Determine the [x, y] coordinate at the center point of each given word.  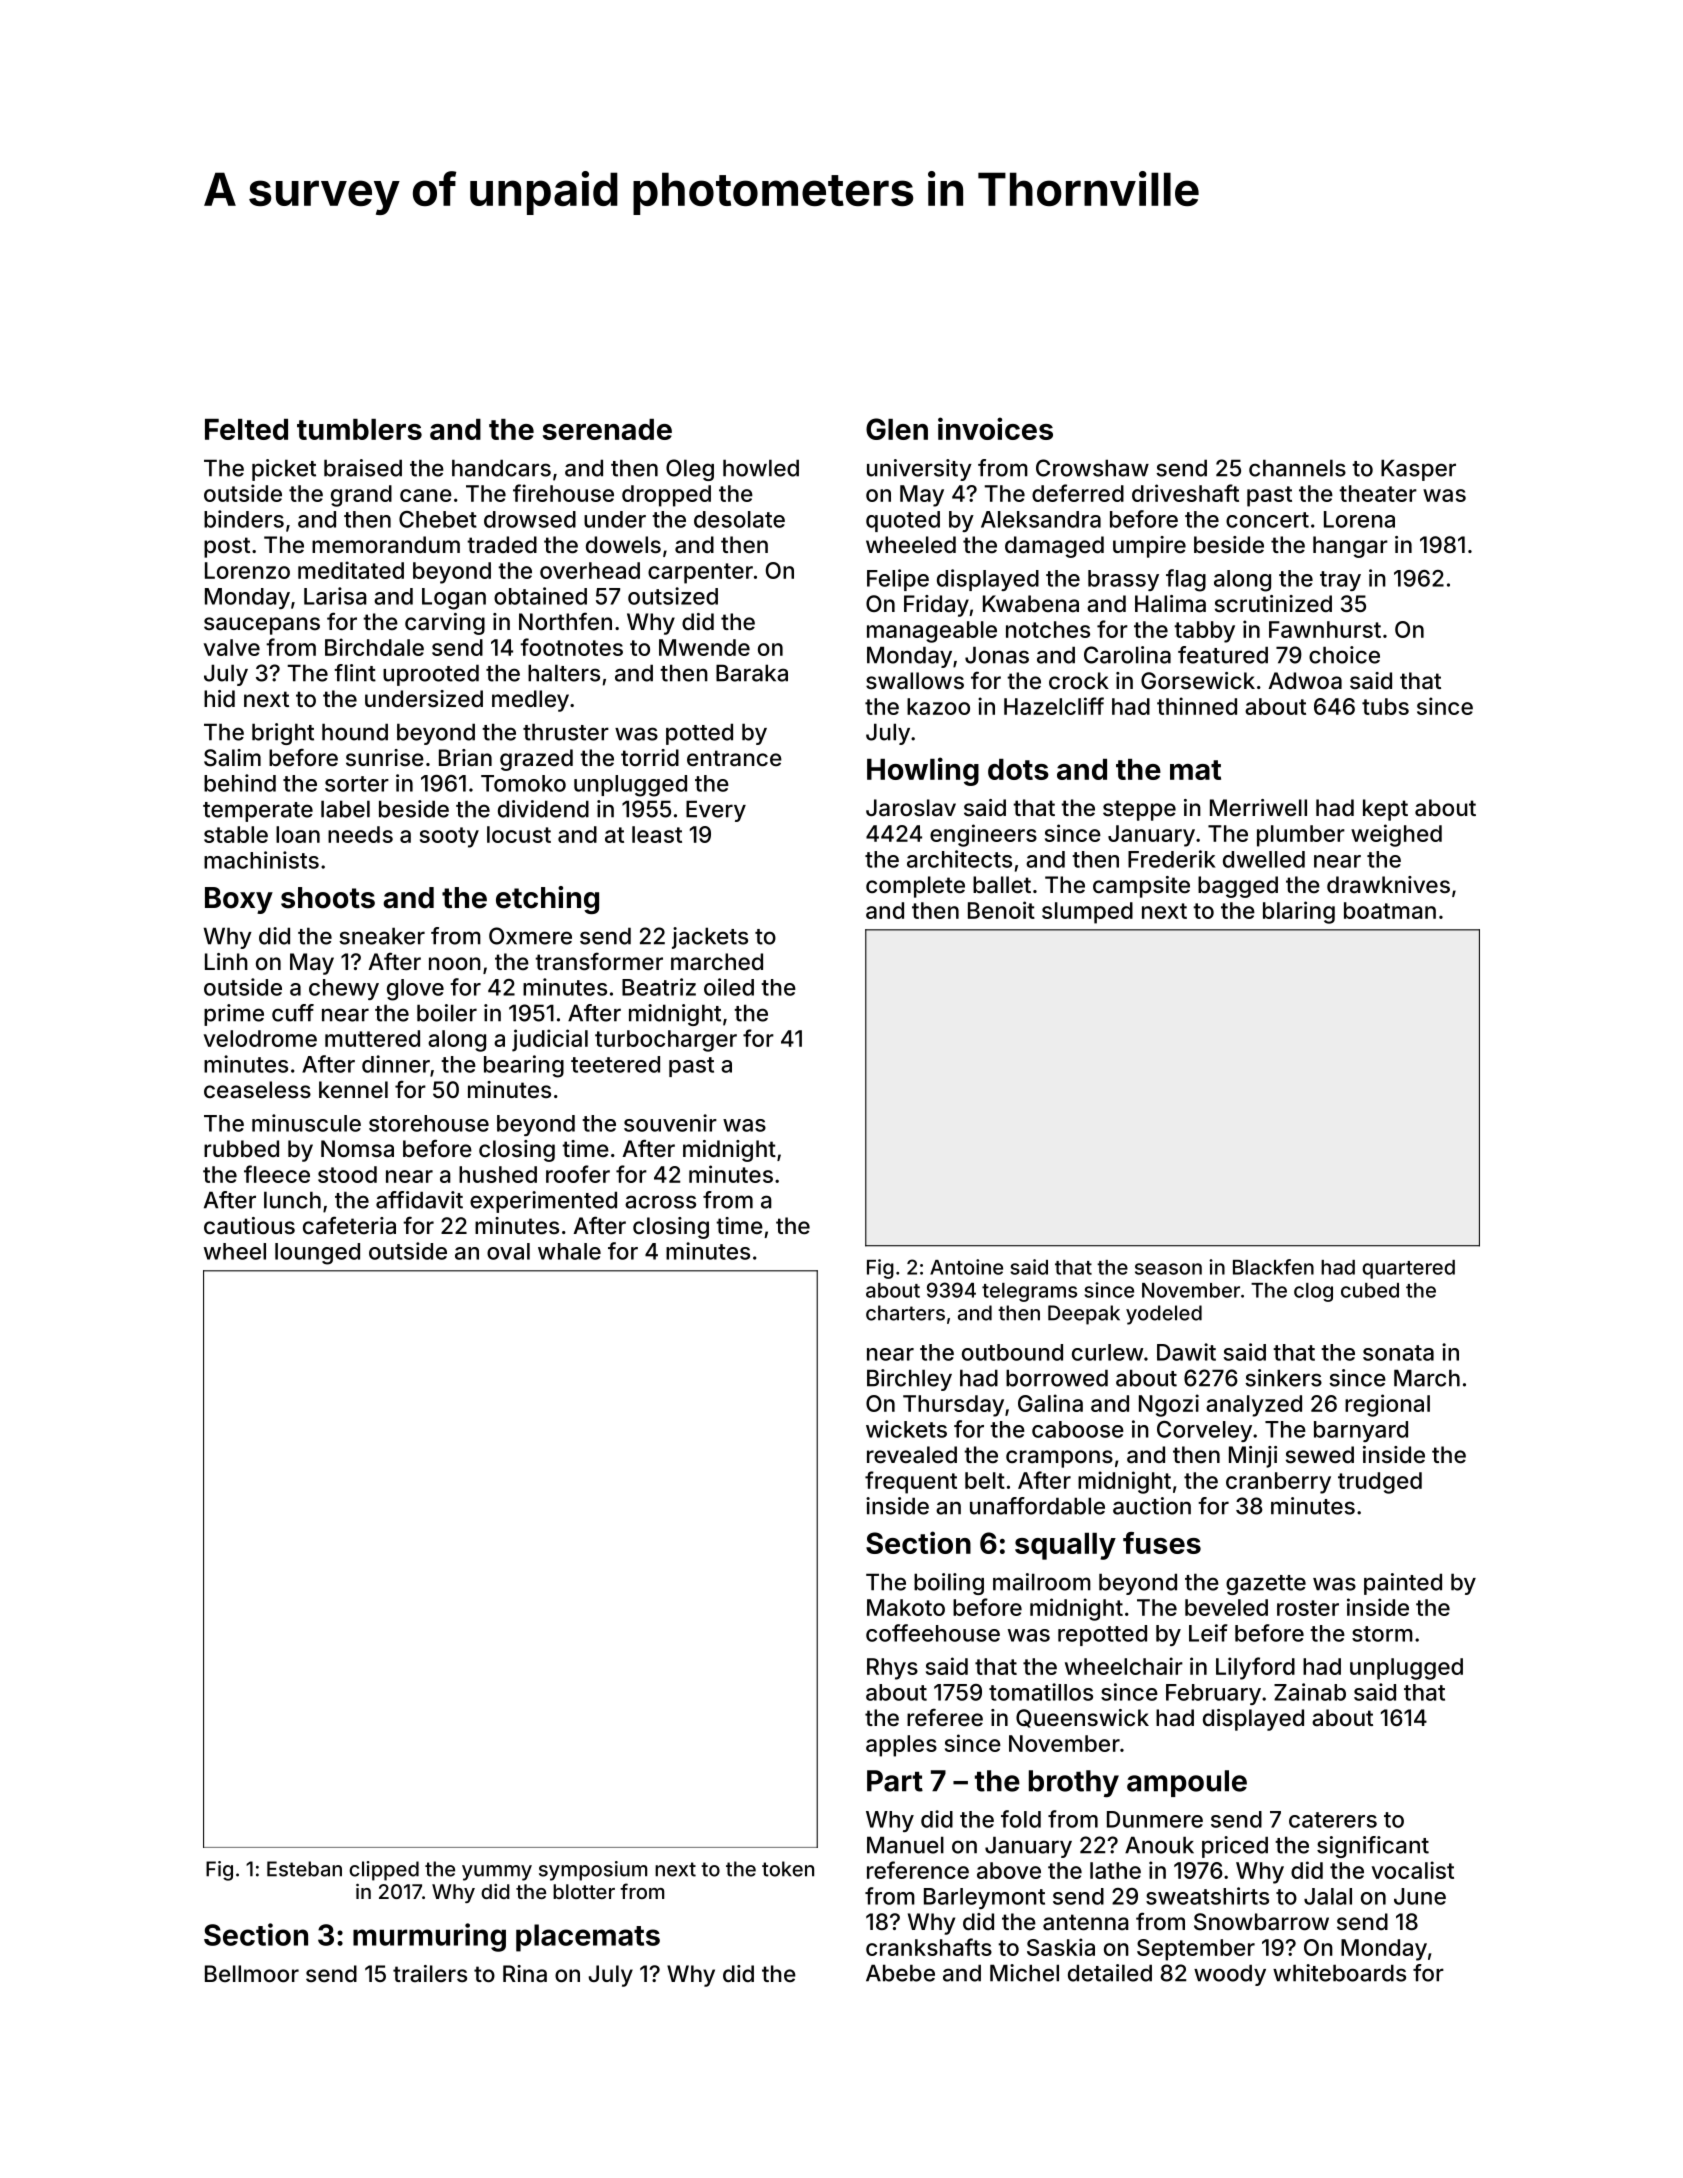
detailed [1110, 1973]
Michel [1024, 1973]
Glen [897, 429]
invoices [995, 428]
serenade [607, 429]
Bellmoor [252, 1973]
